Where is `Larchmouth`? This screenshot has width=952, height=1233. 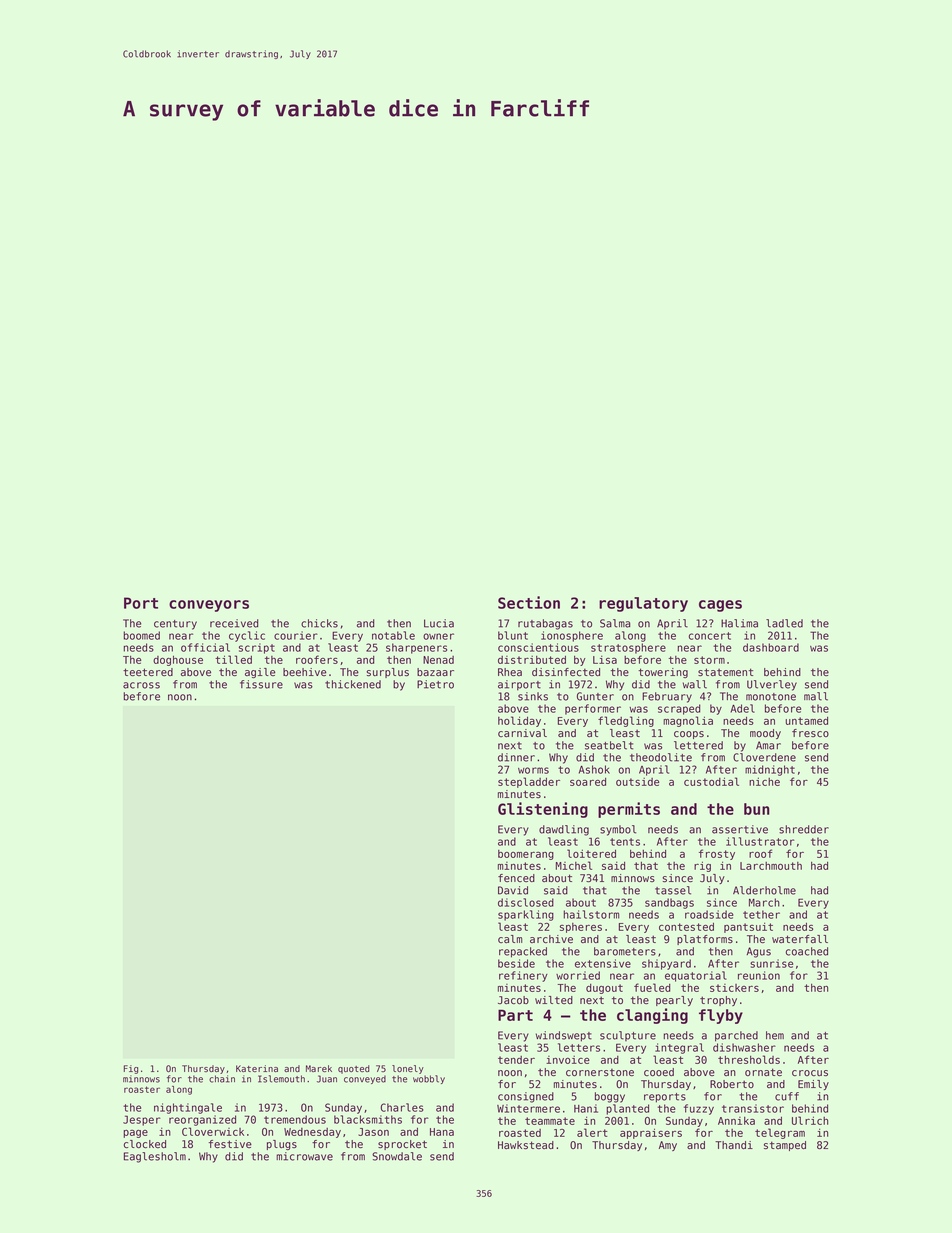 Larchmouth is located at coordinates (771, 866).
